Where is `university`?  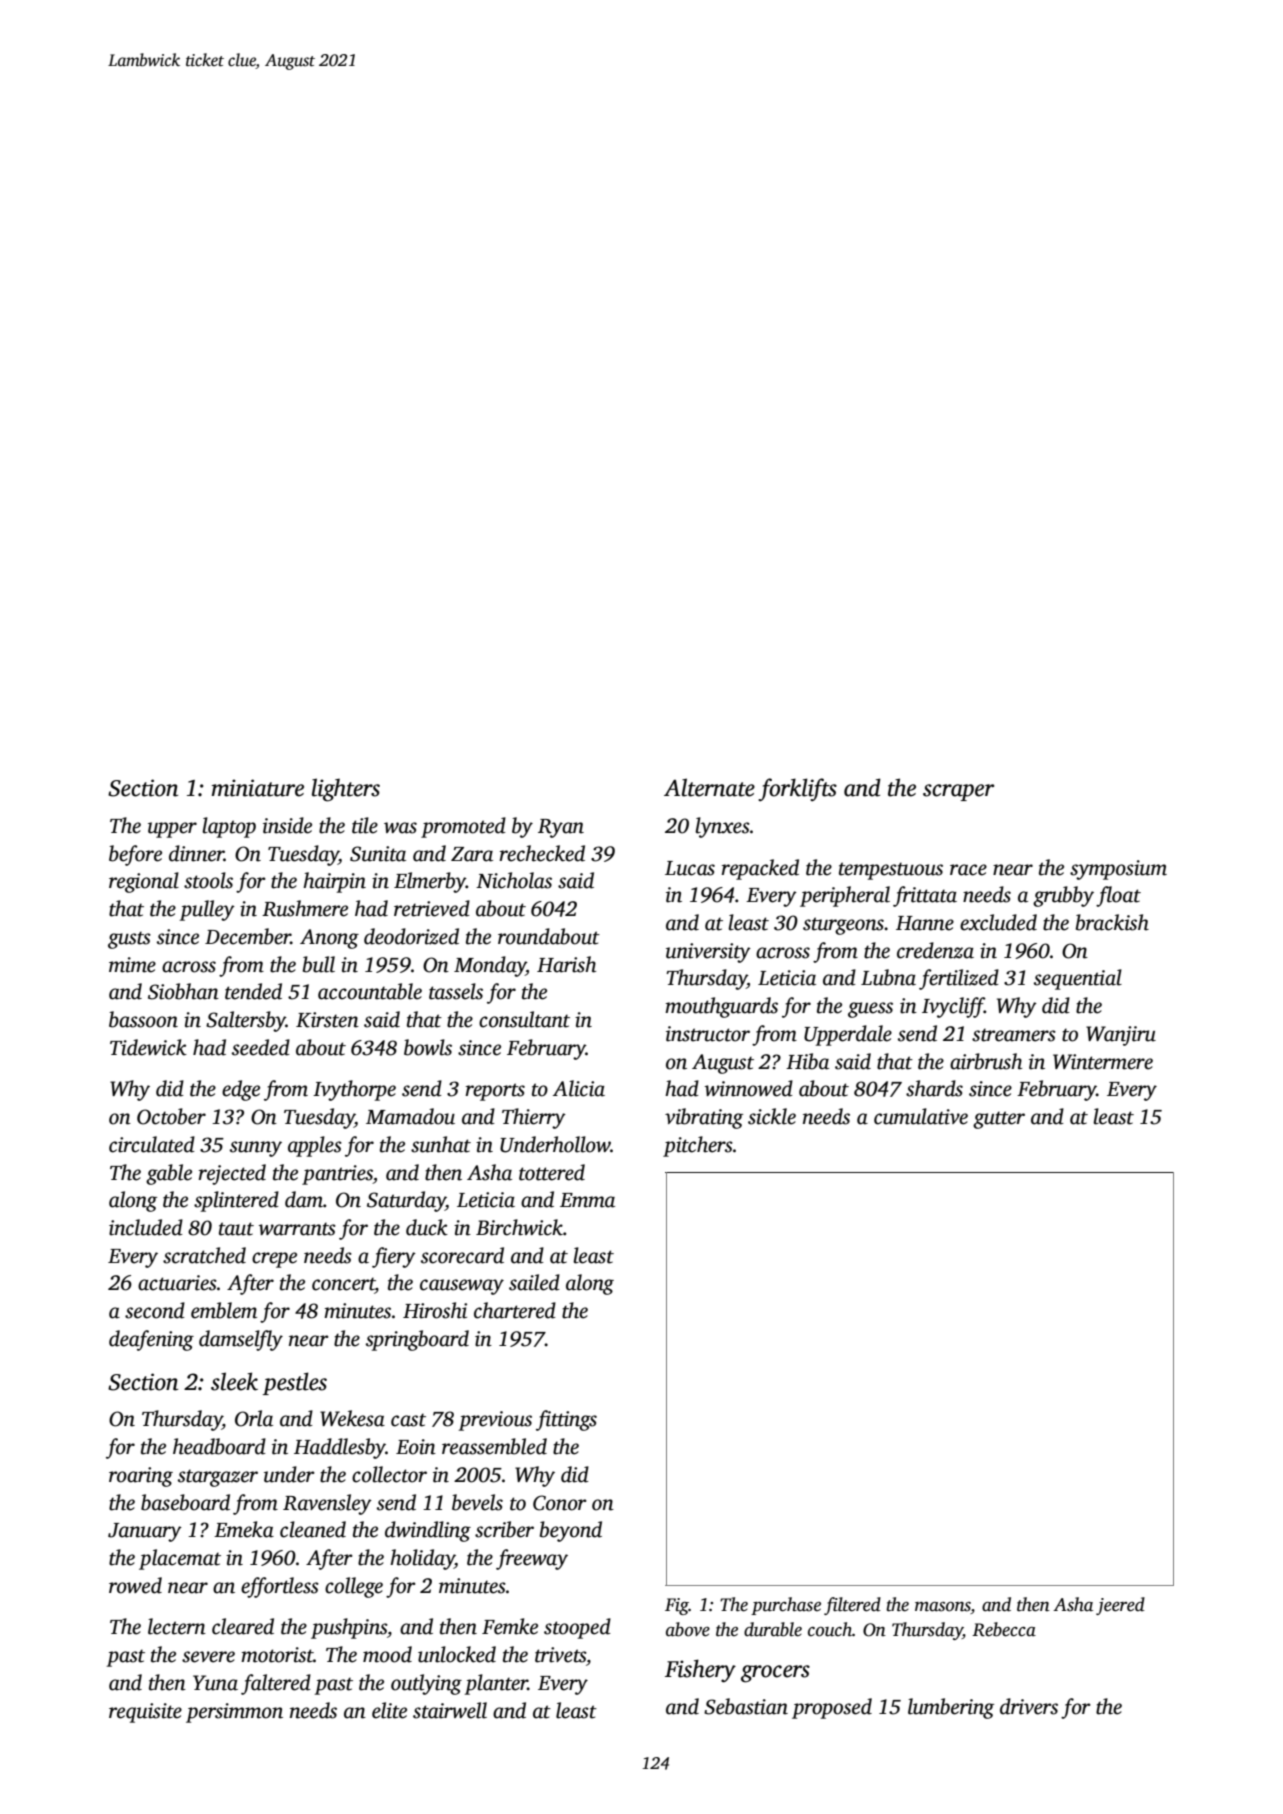 university is located at coordinates (708, 953).
